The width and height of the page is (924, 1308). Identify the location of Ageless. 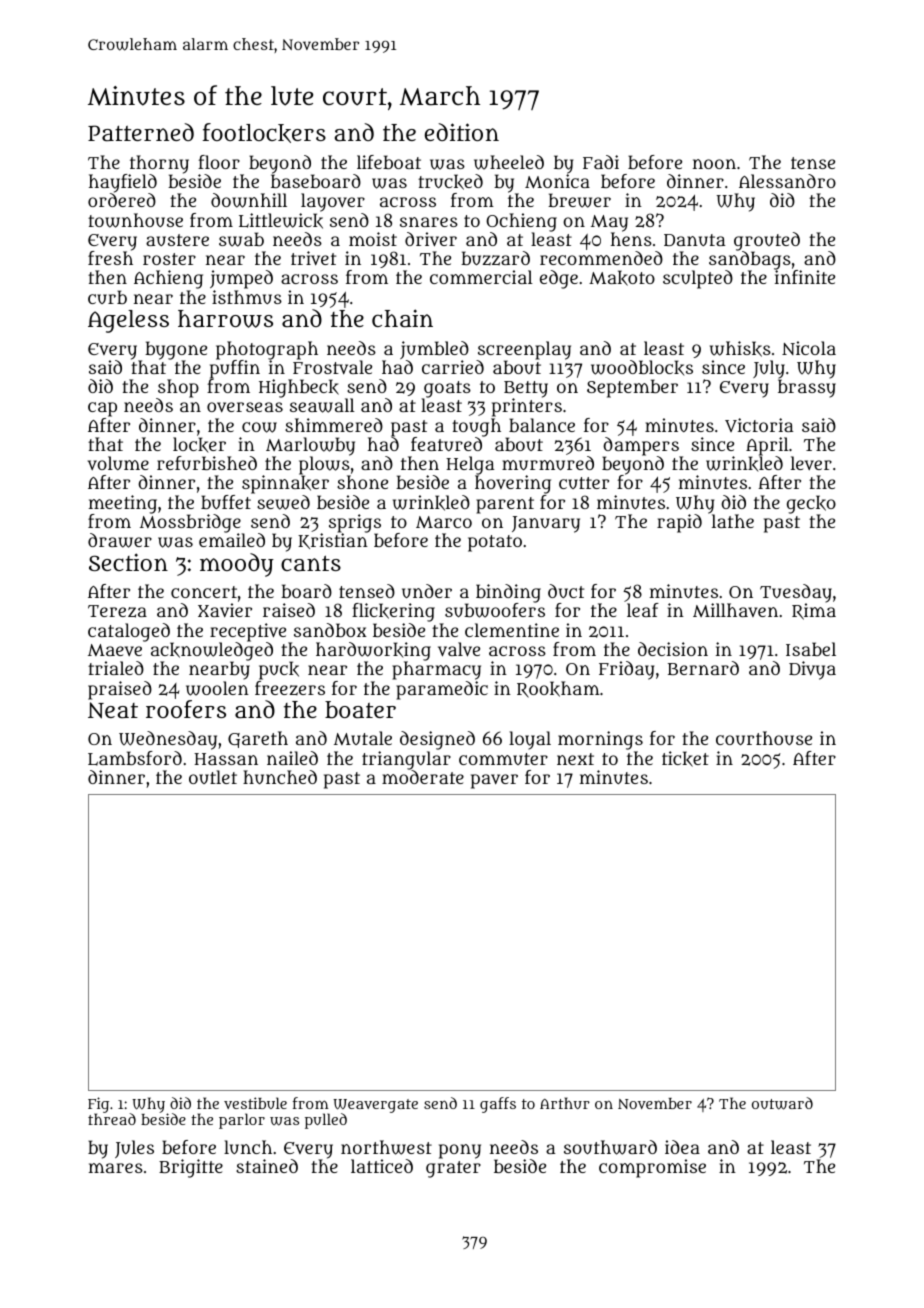
(128, 321).
